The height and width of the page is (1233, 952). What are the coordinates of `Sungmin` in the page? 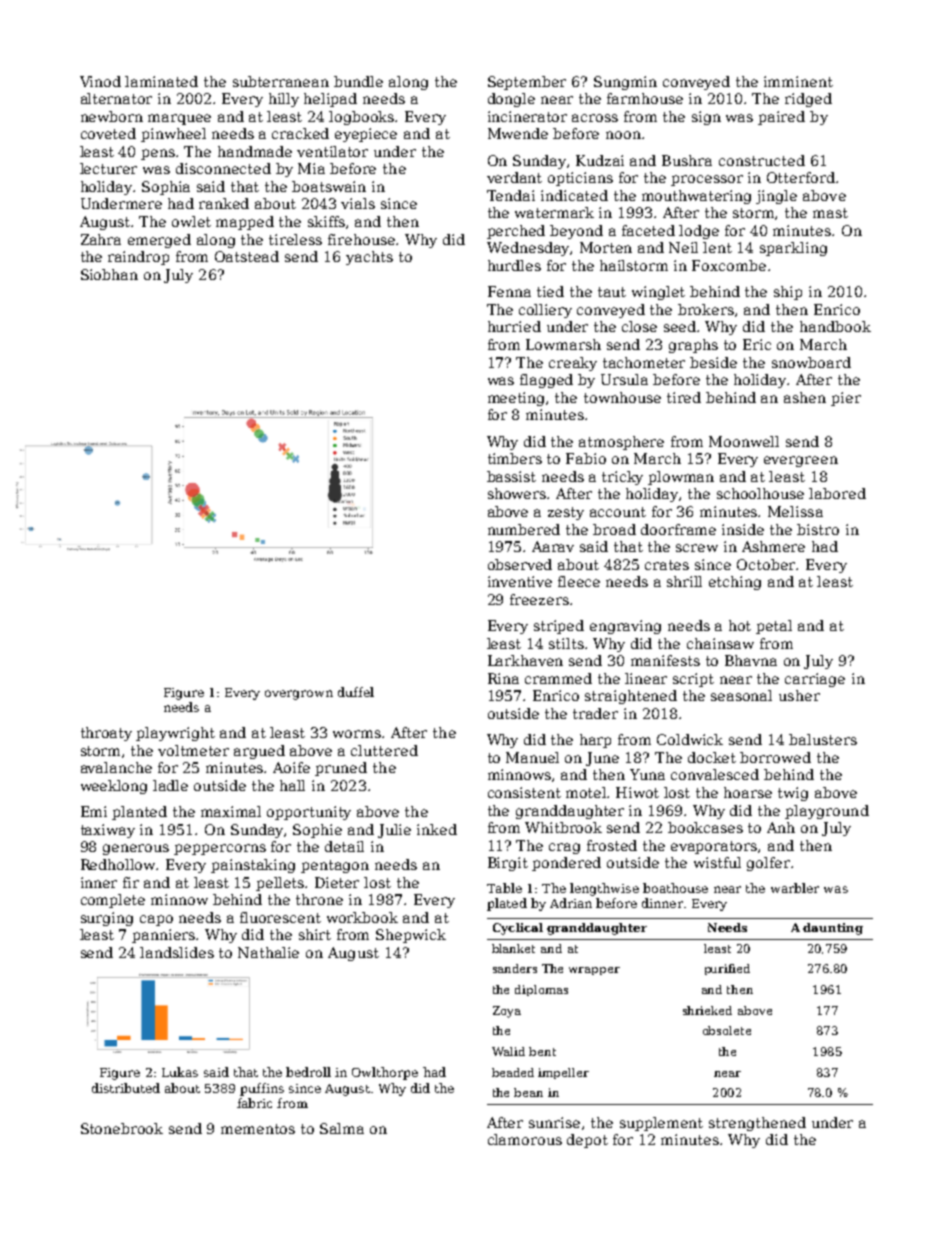 It's located at (625, 83).
